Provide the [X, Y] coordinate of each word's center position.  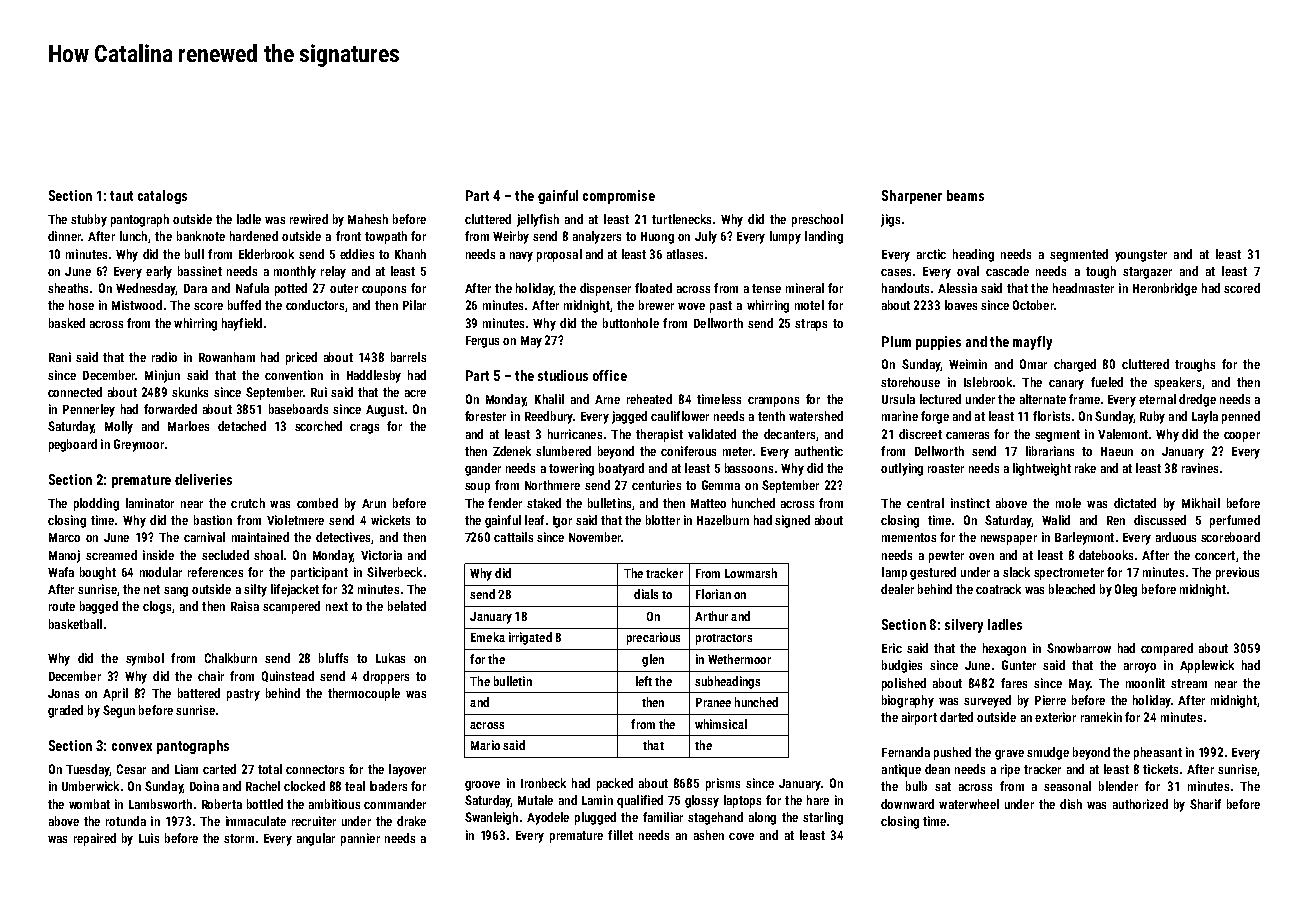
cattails [513, 537]
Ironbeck [543, 783]
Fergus [482, 342]
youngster [1141, 256]
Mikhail [1201, 503]
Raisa [245, 606]
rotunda [126, 821]
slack [1016, 572]
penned [1241, 417]
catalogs [162, 197]
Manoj [64, 556]
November [595, 537]
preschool [817, 220]
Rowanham [227, 357]
